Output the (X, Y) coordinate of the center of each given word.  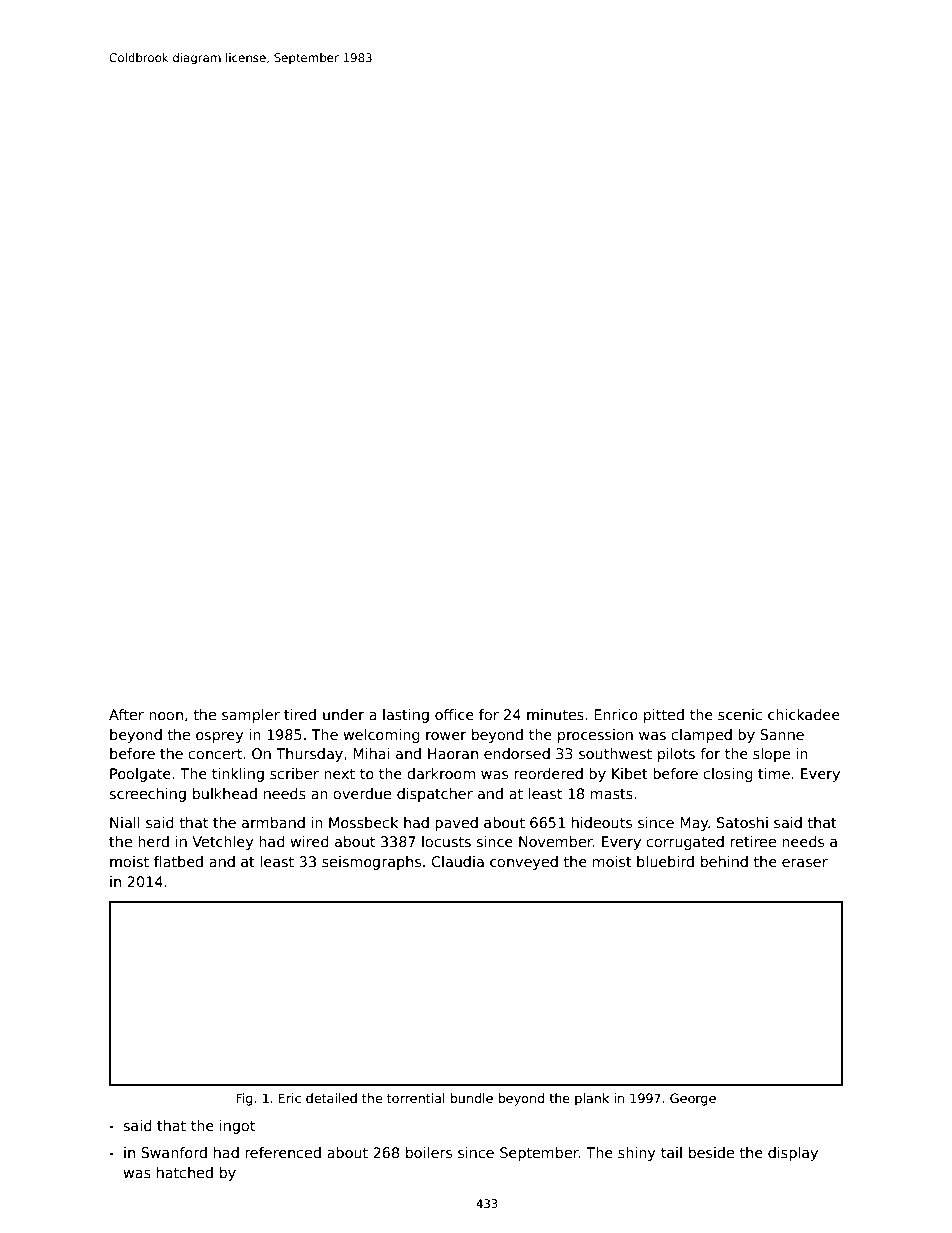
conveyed (524, 863)
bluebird (665, 861)
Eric (290, 1098)
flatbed (178, 861)
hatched (185, 1172)
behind (724, 861)
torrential (416, 1098)
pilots (676, 755)
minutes (555, 714)
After (126, 714)
